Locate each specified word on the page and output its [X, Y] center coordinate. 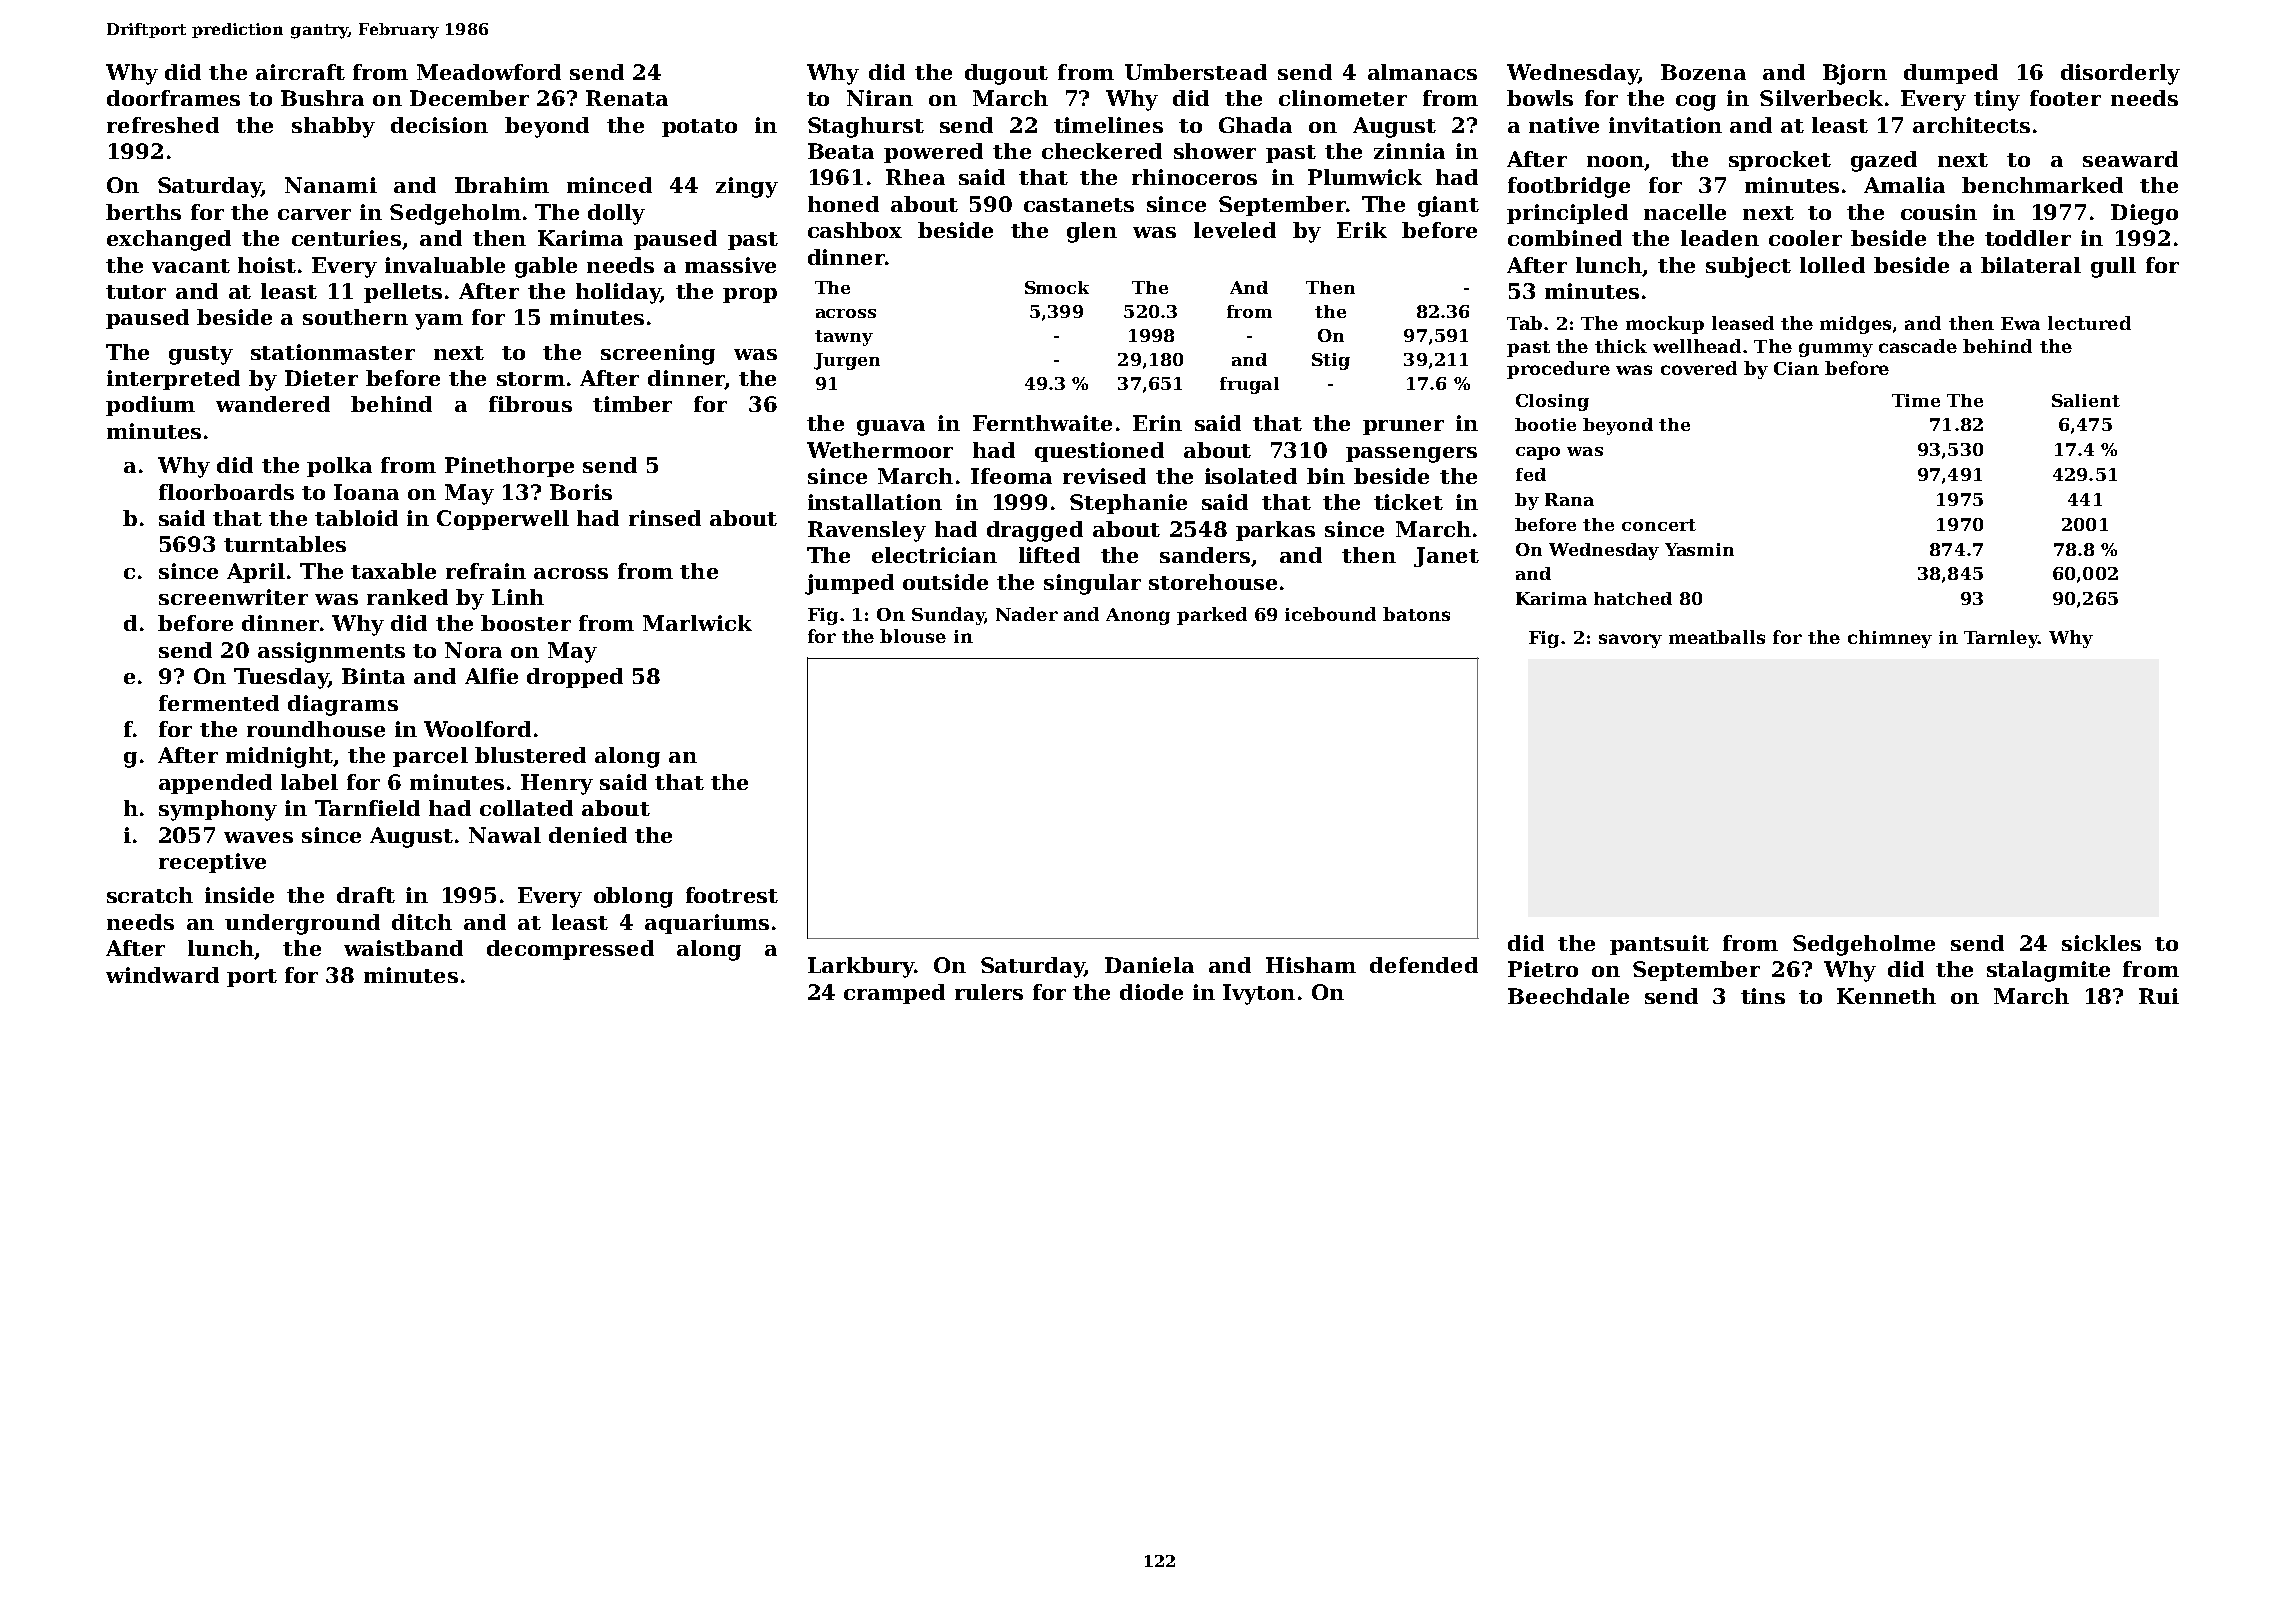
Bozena [1703, 72]
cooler [1805, 238]
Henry [557, 784]
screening [658, 354]
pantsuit [1659, 945]
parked [1212, 616]
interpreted [173, 380]
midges [1855, 325]
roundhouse [316, 729]
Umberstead [1196, 72]
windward [162, 975]
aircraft [300, 72]
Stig [1331, 361]
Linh [518, 597]
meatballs [1717, 637]
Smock [1057, 287]
